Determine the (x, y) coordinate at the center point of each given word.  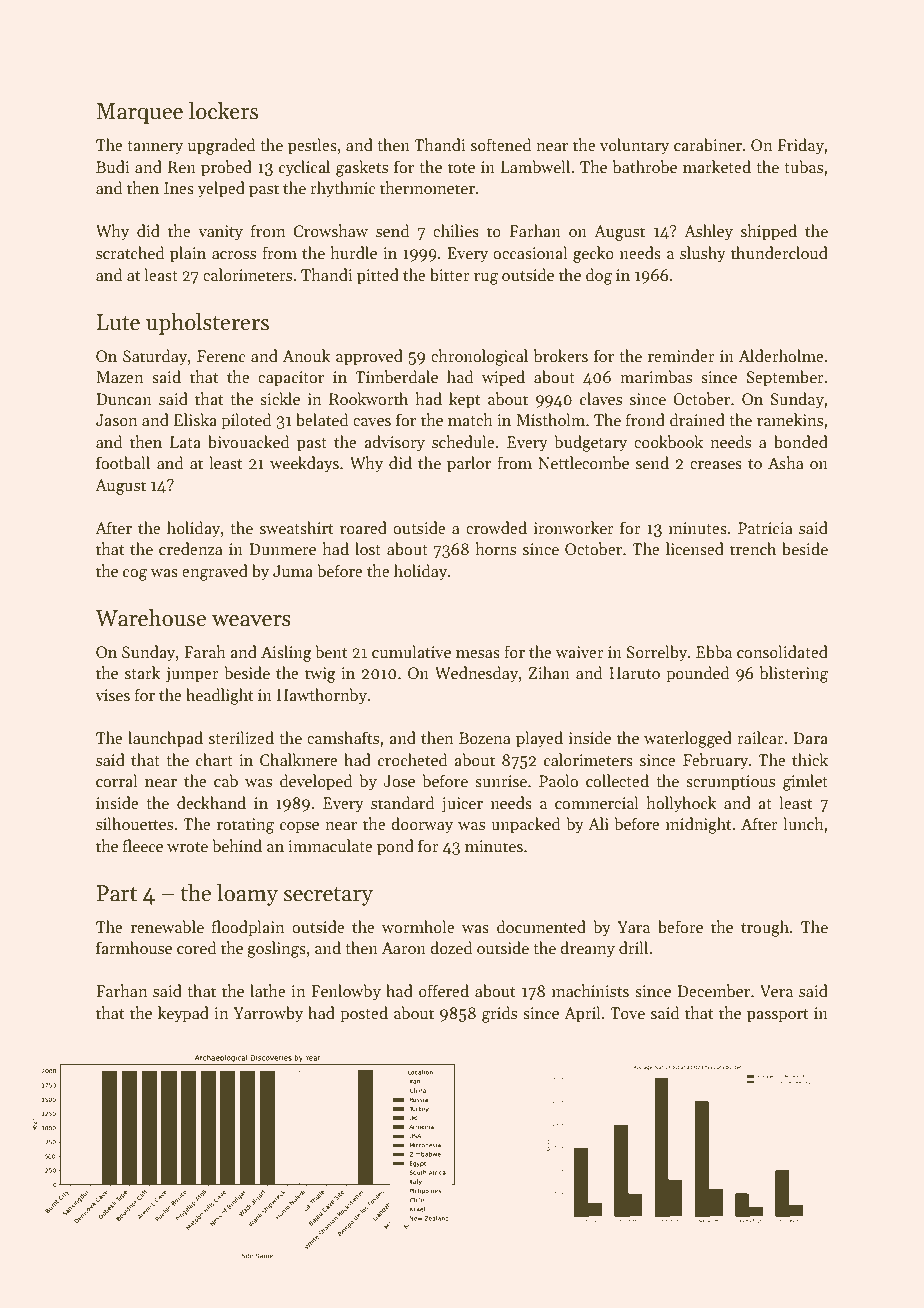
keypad (183, 1014)
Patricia (765, 528)
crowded (496, 527)
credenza (191, 548)
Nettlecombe (583, 463)
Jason (117, 420)
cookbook (668, 442)
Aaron (404, 948)
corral (117, 780)
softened (501, 145)
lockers (223, 111)
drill (633, 947)
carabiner (708, 145)
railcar (760, 737)
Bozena (485, 738)
